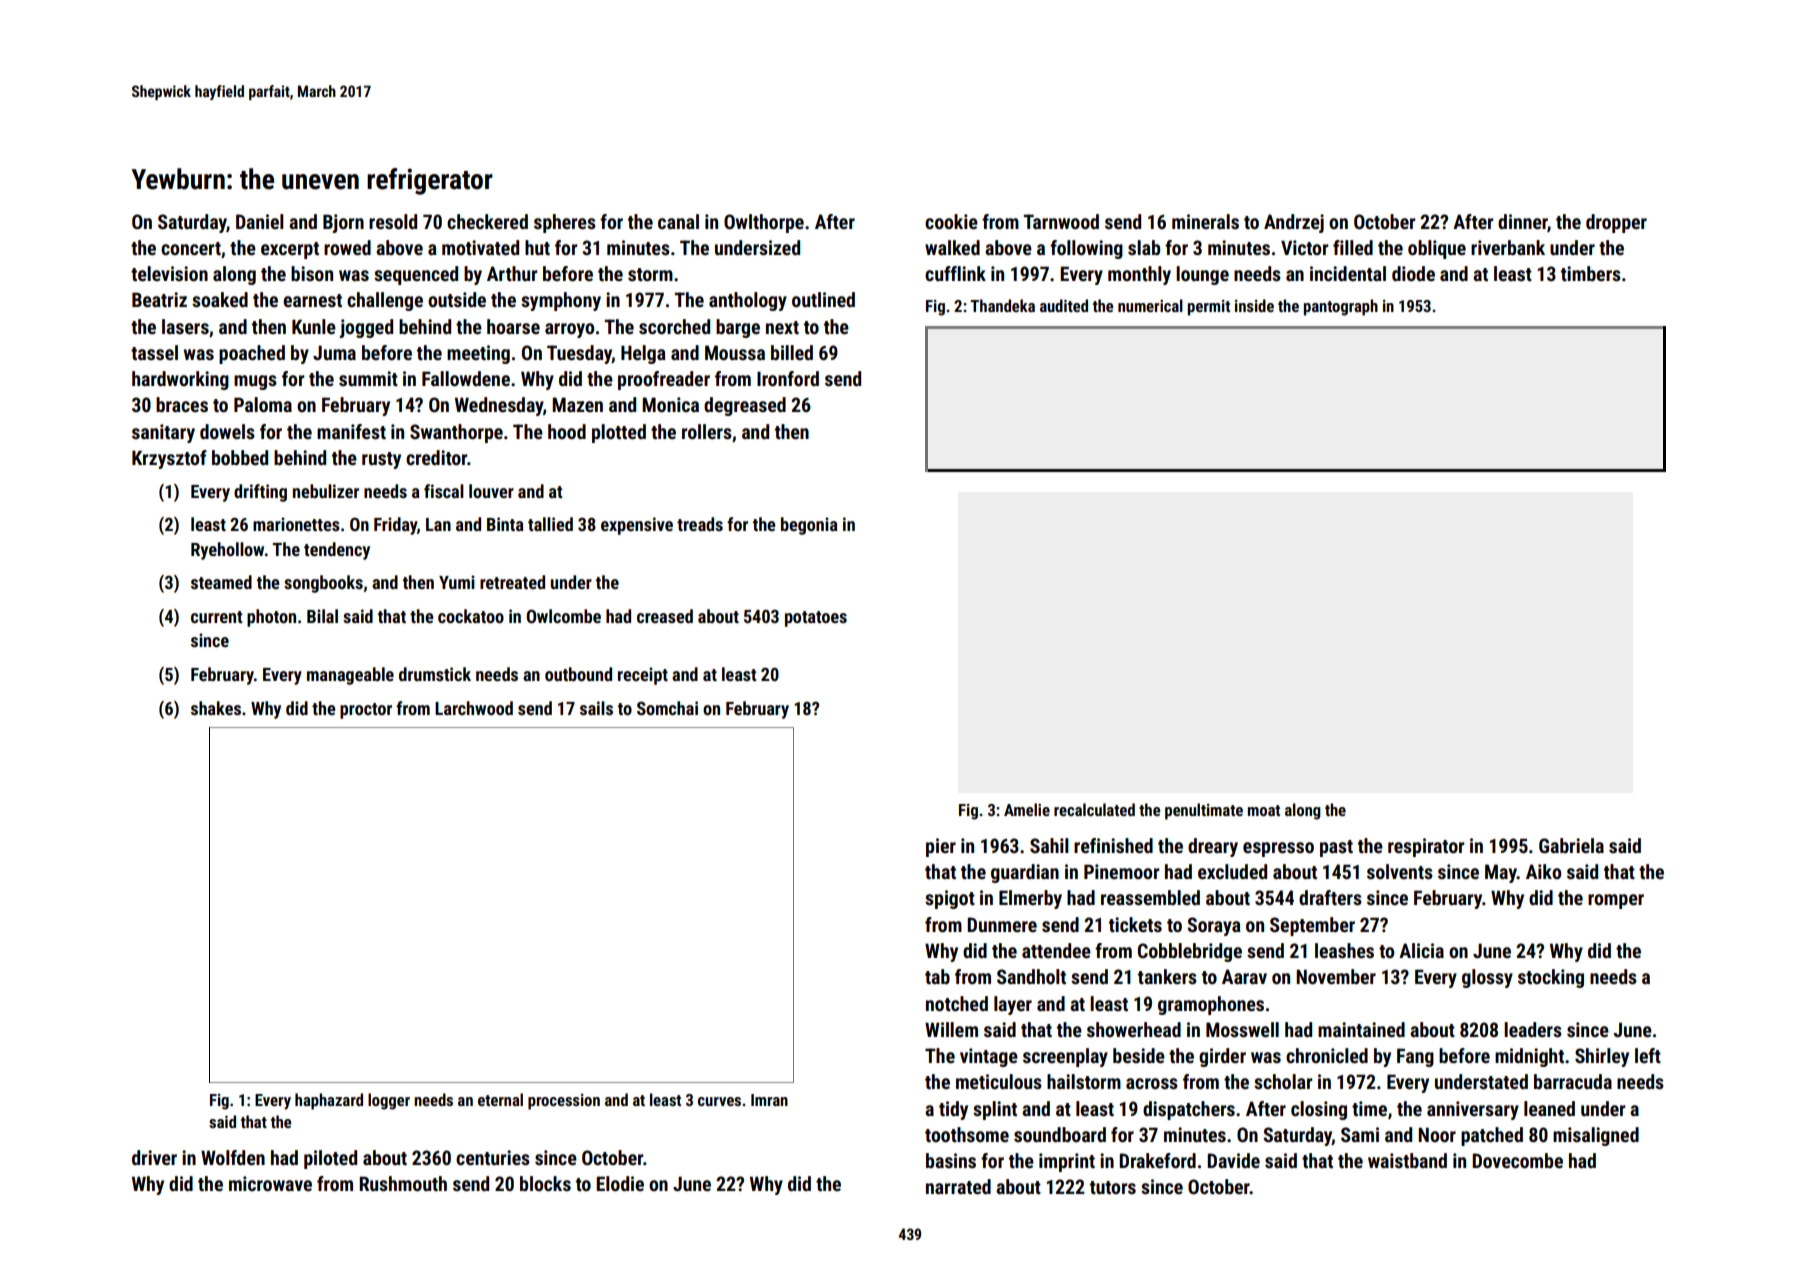 The image size is (1797, 1271). Describe the element at coordinates (1341, 307) in the screenshot. I see `pantograph` at that location.
